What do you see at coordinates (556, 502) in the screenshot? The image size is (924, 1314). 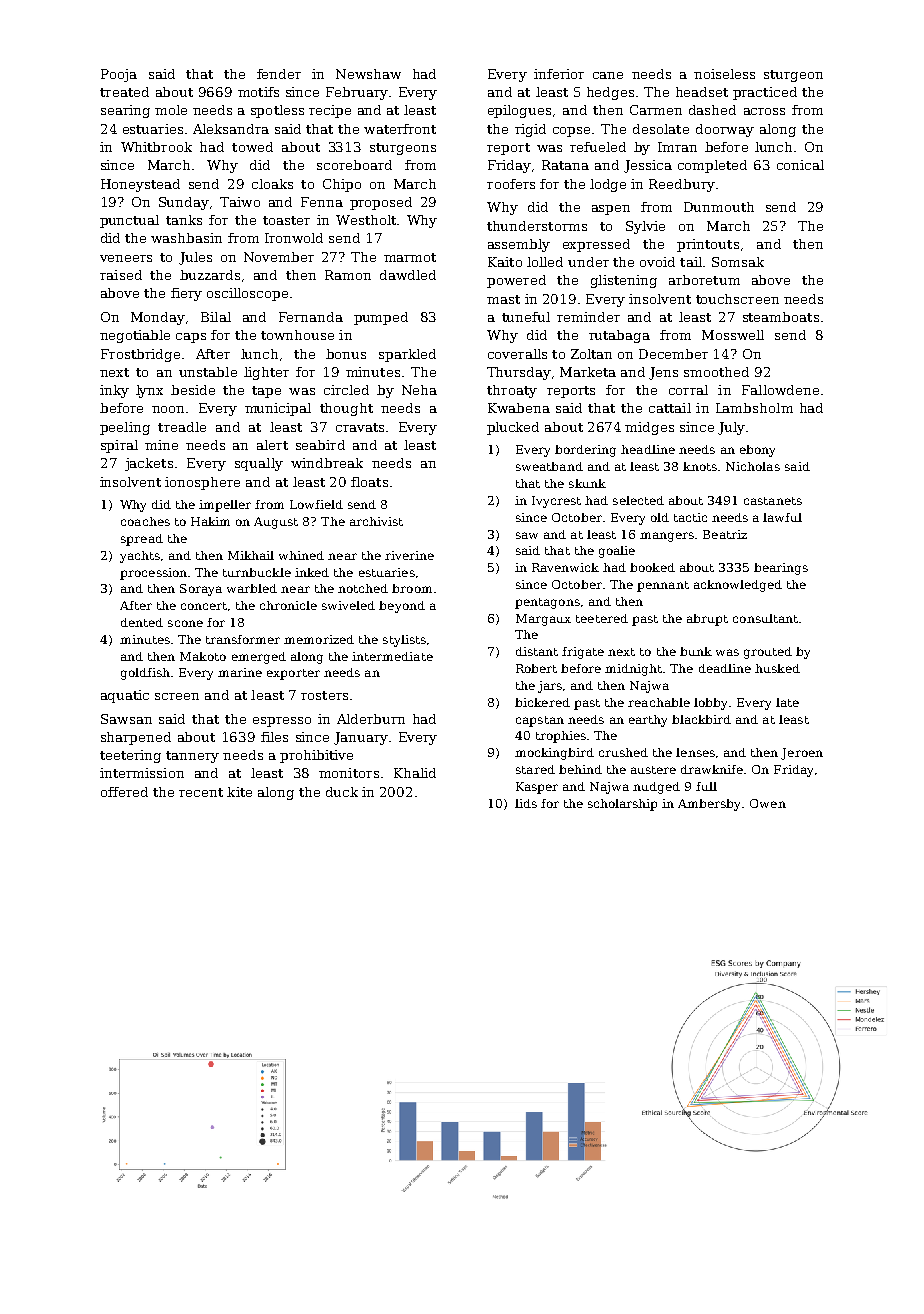 I see `Ivycrest` at bounding box center [556, 502].
